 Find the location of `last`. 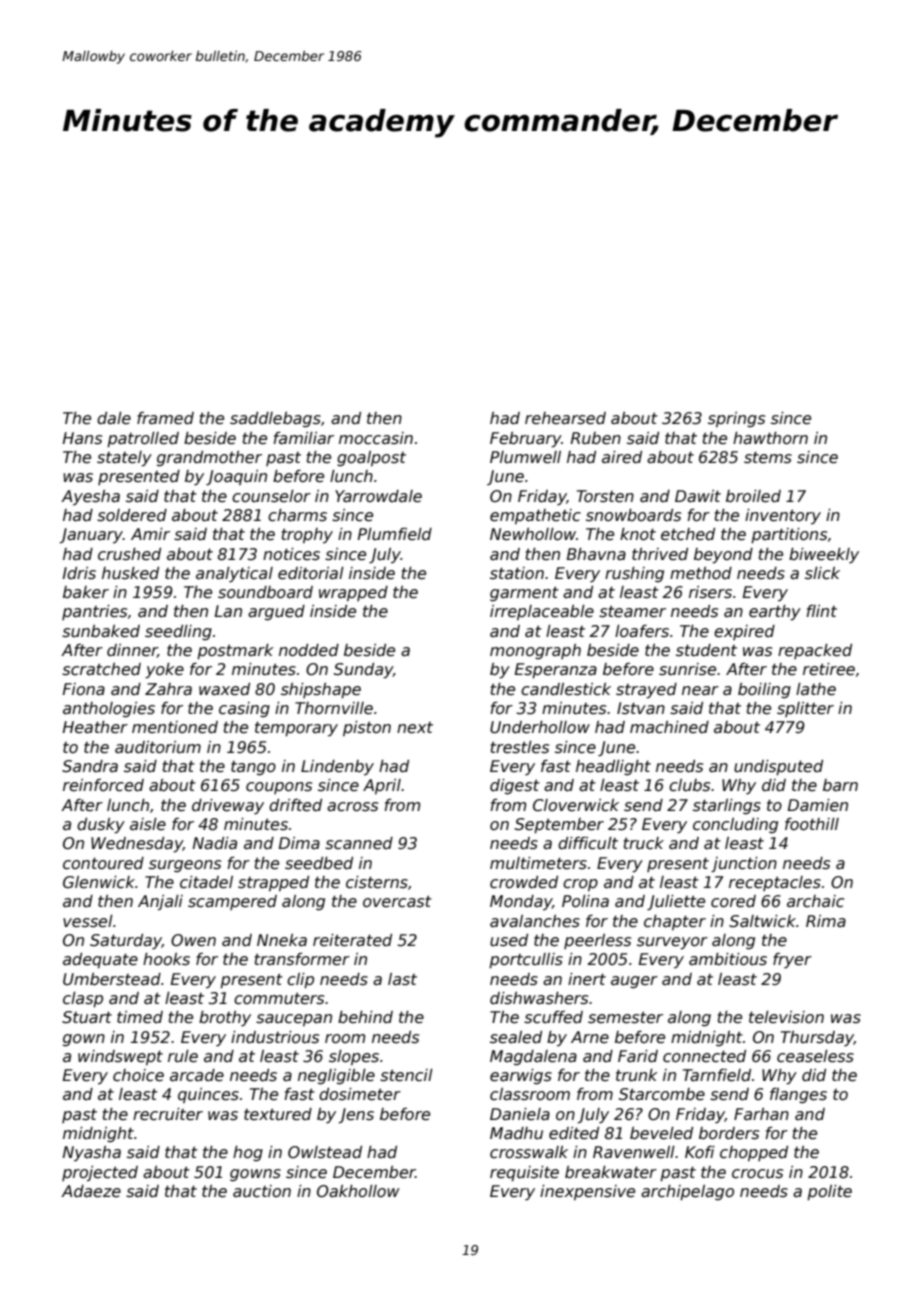

last is located at coordinates (402, 979).
